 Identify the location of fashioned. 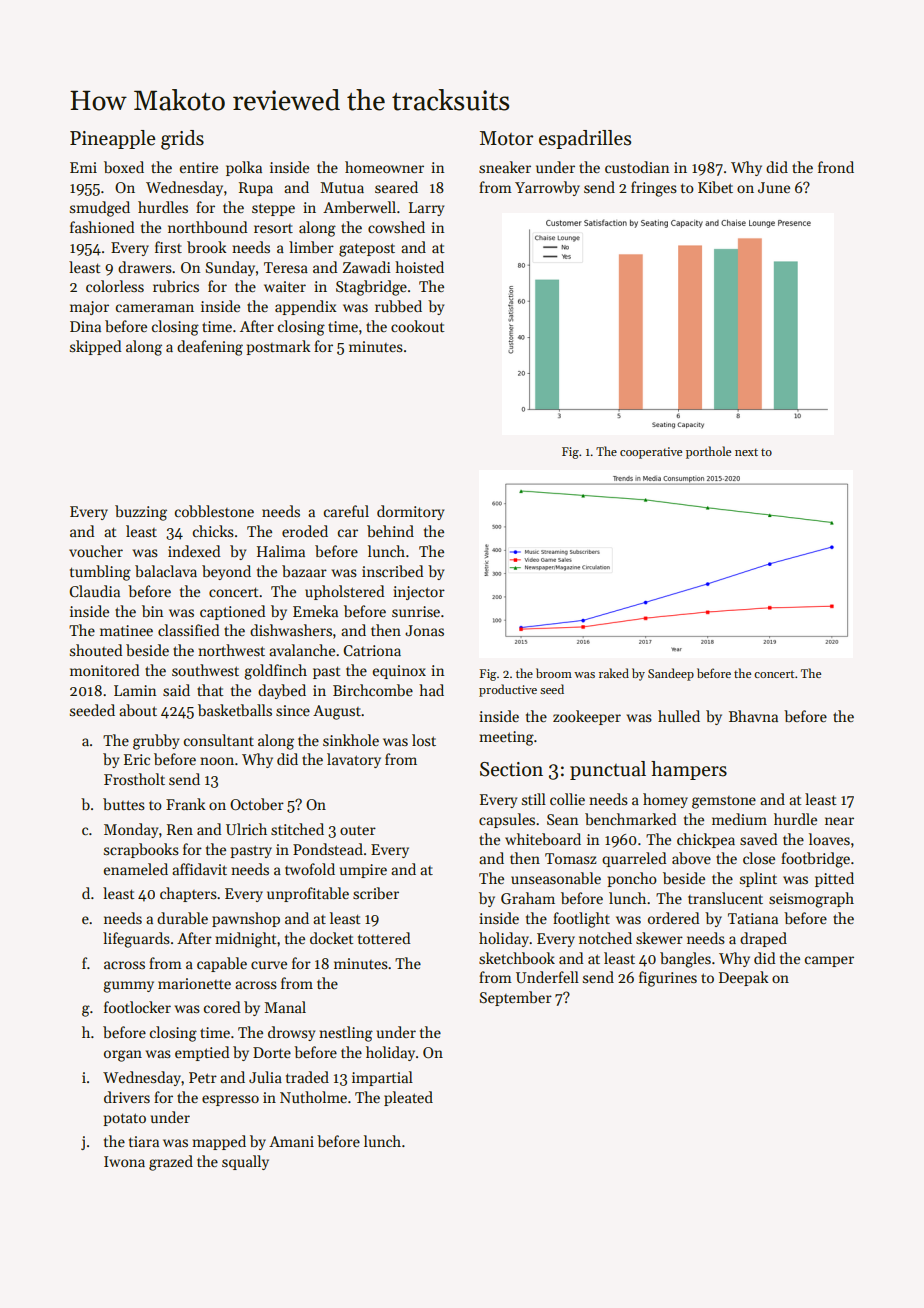
(102, 227).
